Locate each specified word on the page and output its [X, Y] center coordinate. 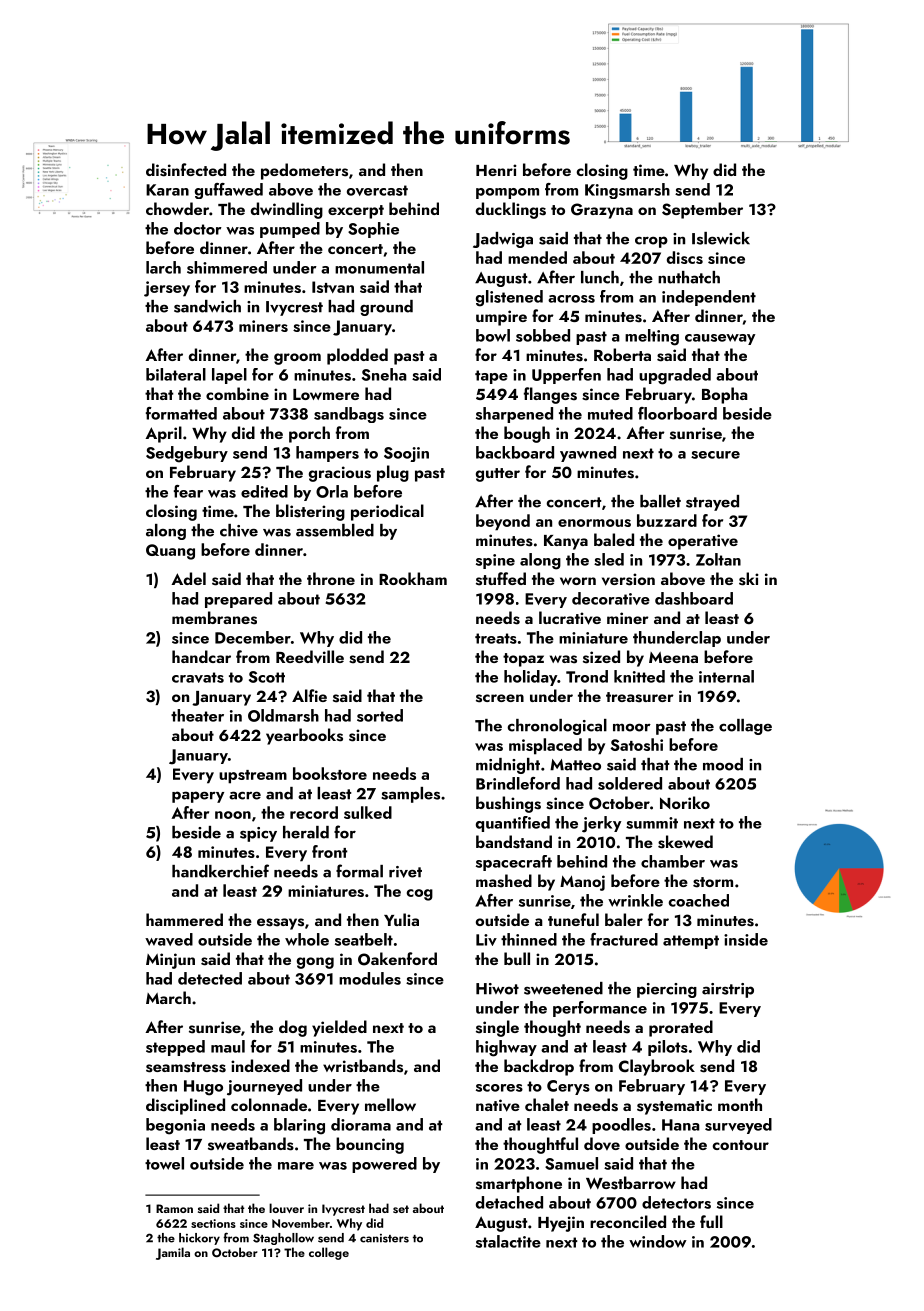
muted [610, 413]
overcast [377, 190]
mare [296, 1166]
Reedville [310, 656]
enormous [594, 523]
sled [609, 559]
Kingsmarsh [627, 191]
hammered [184, 919]
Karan [167, 190]
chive [239, 530]
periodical [387, 512]
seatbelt [364, 939]
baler [624, 919]
